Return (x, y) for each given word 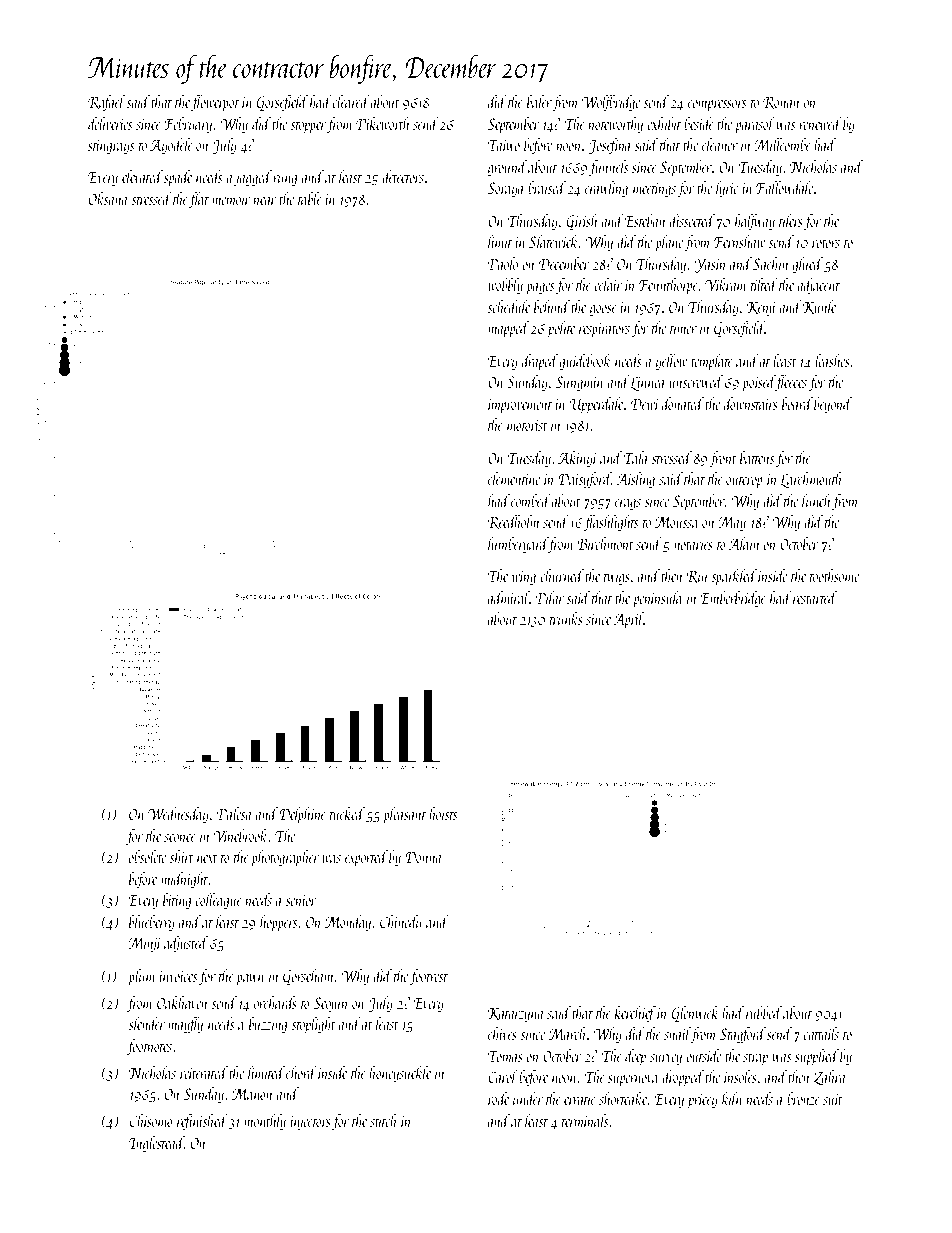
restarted (815, 597)
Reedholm (514, 522)
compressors (717, 106)
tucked (347, 813)
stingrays (111, 147)
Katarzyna (516, 1015)
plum (141, 977)
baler (539, 101)
